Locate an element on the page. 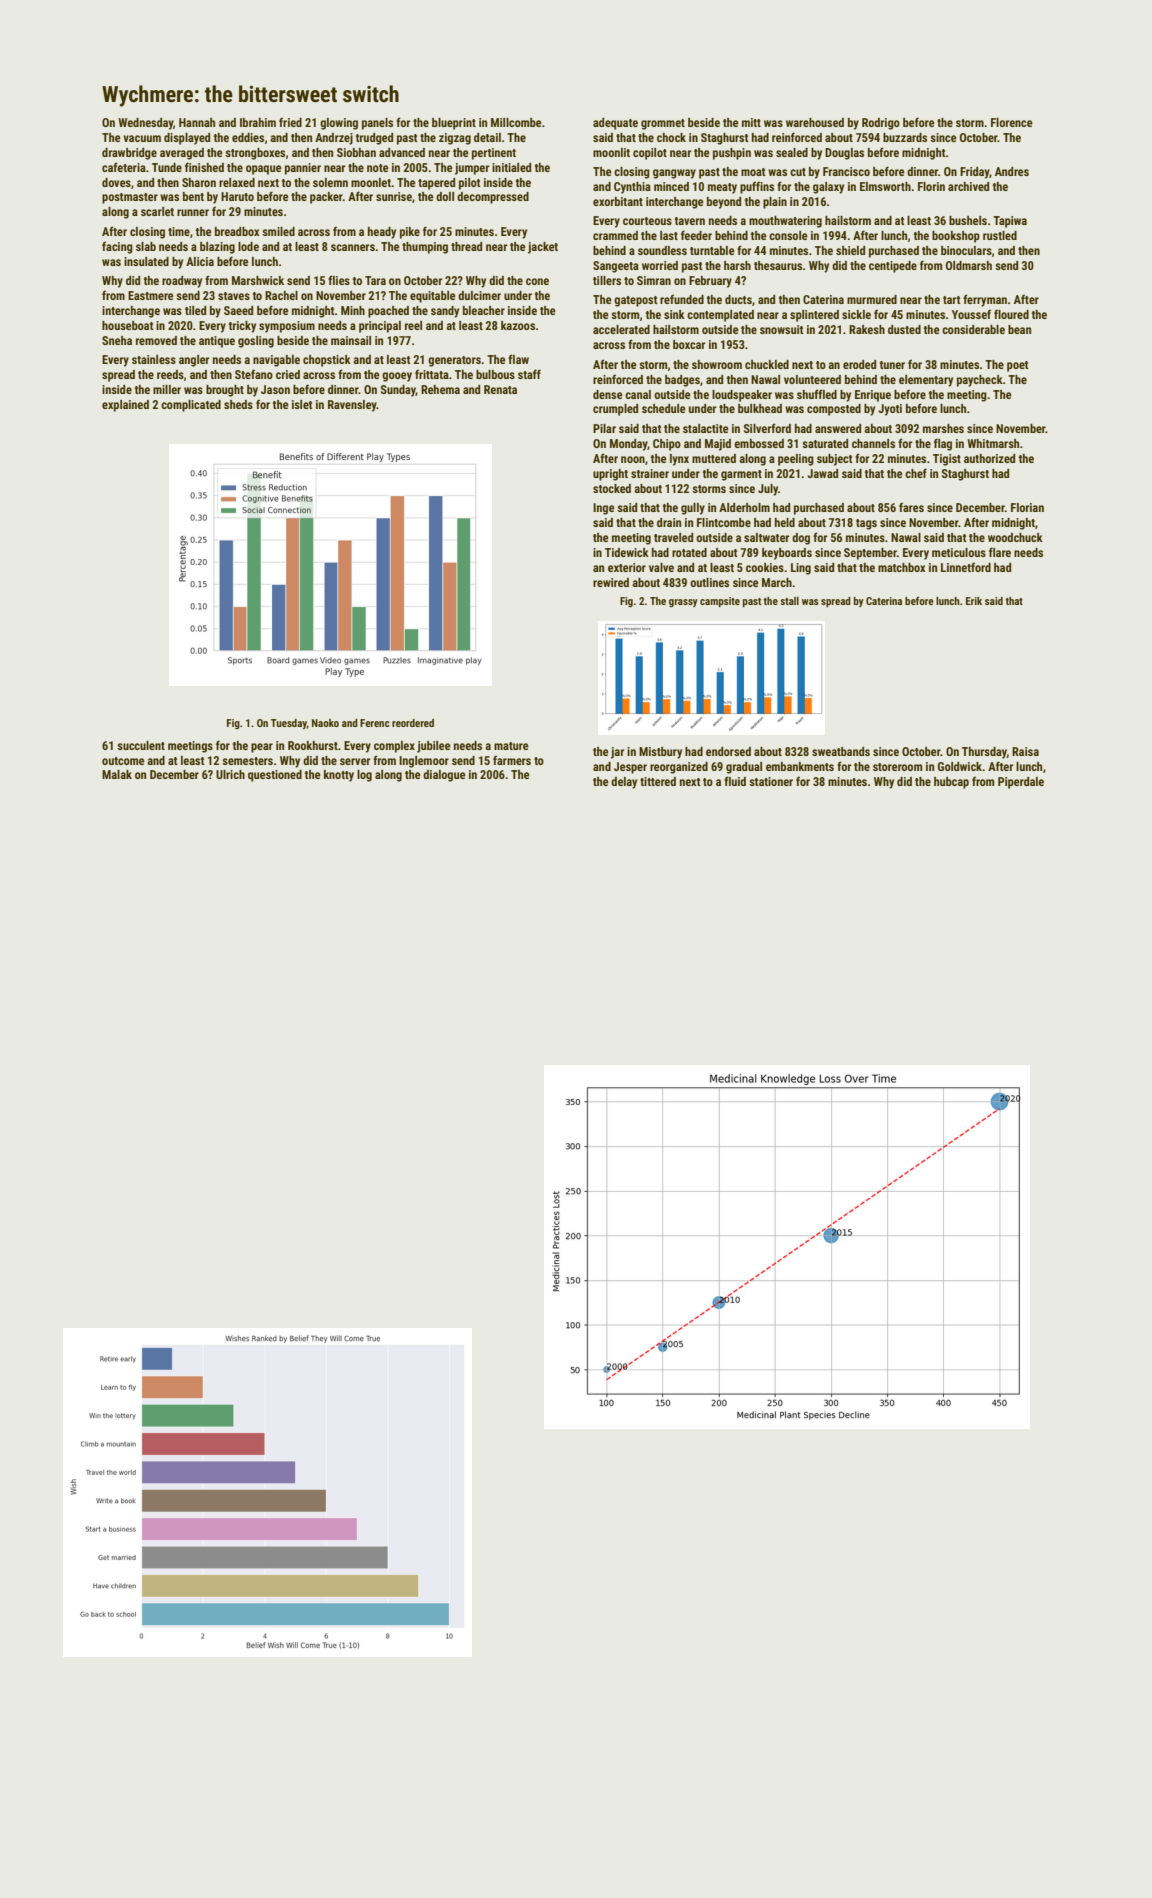 The height and width of the document is (1898, 1152). shield is located at coordinates (850, 250).
